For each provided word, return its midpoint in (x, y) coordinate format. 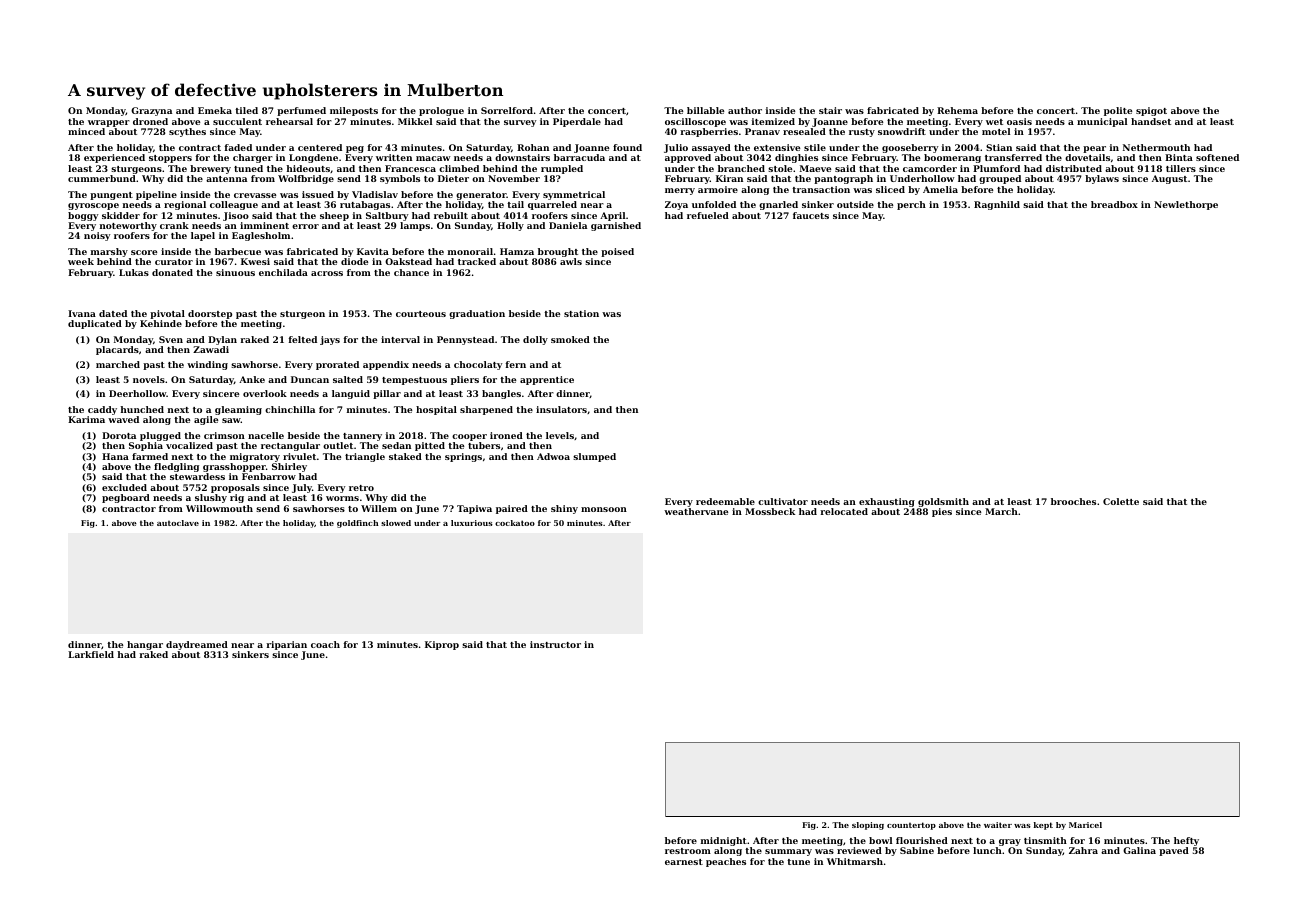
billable (705, 110)
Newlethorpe (1186, 205)
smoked (570, 339)
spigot (1151, 111)
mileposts (354, 111)
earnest (684, 862)
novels (149, 379)
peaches (726, 862)
